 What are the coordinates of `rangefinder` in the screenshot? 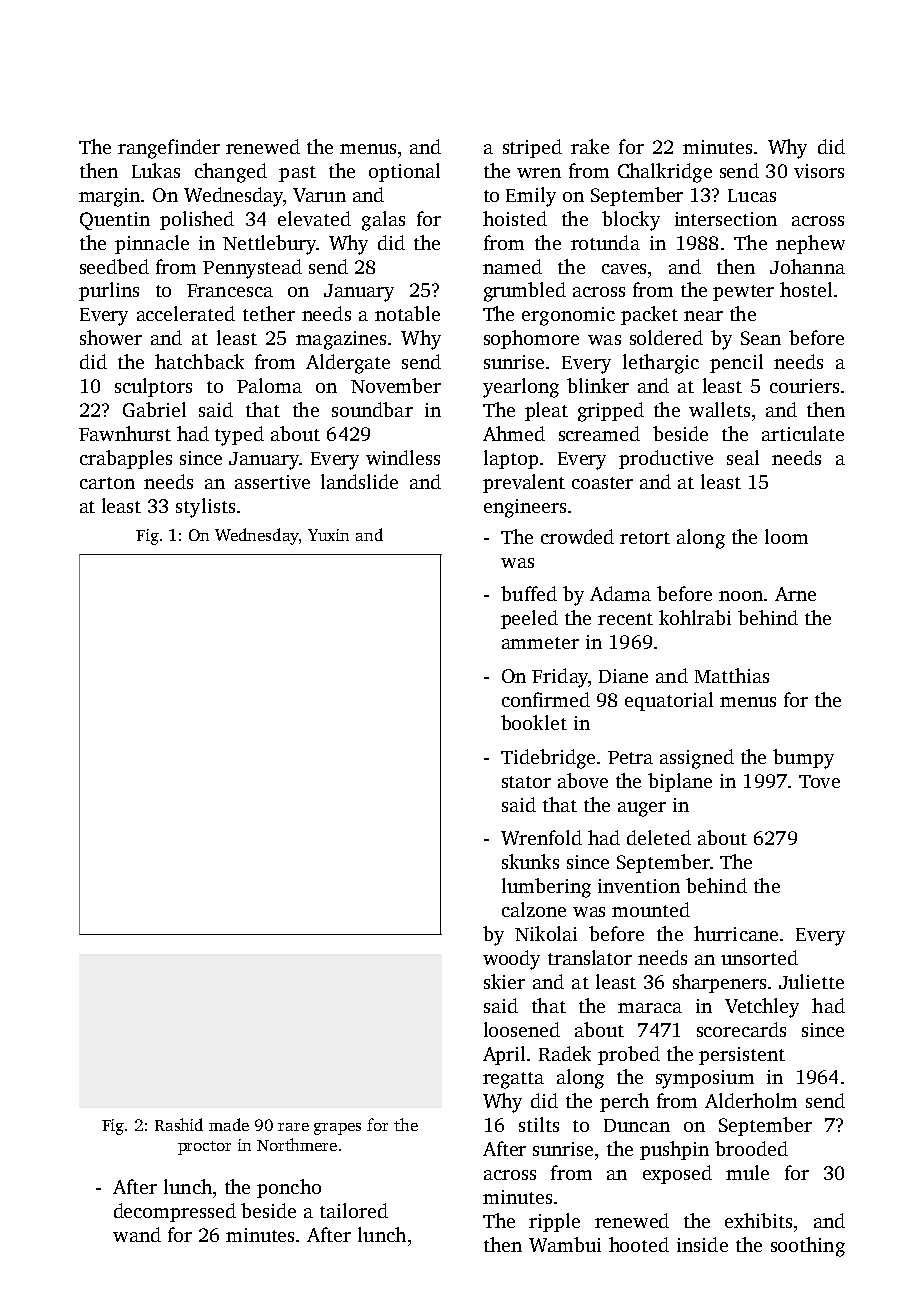 It's located at (169, 149).
